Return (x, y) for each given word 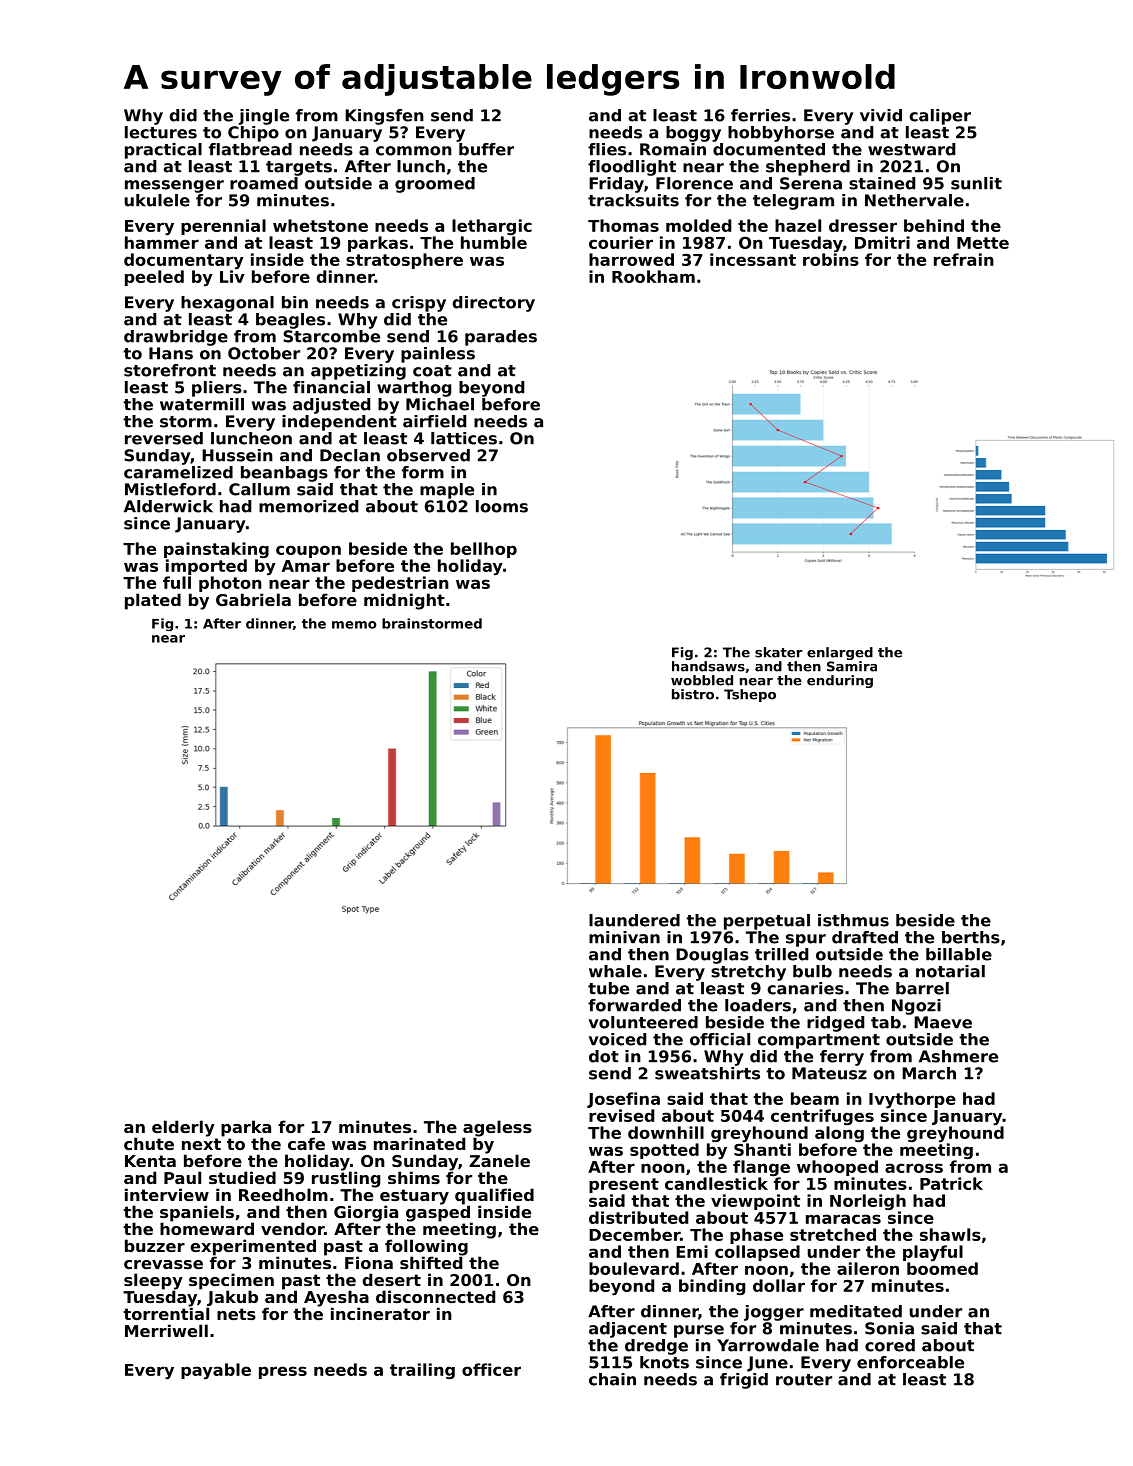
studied (242, 1177)
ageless (497, 1128)
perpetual (767, 922)
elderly (183, 1128)
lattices (464, 438)
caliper (940, 117)
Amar (306, 566)
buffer (486, 149)
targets (299, 168)
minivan (624, 937)
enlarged (840, 653)
